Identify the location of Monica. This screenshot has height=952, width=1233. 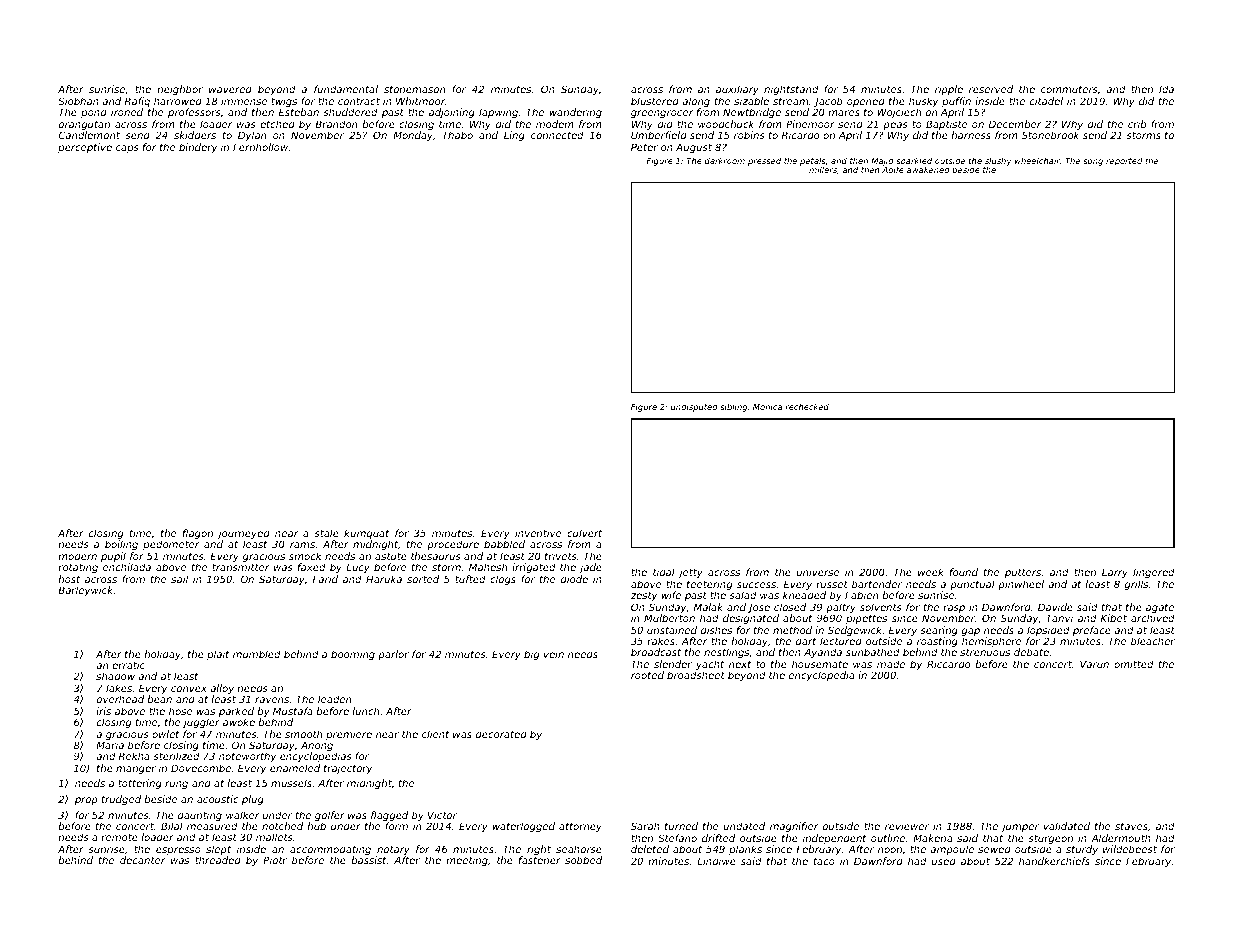
(767, 406).
